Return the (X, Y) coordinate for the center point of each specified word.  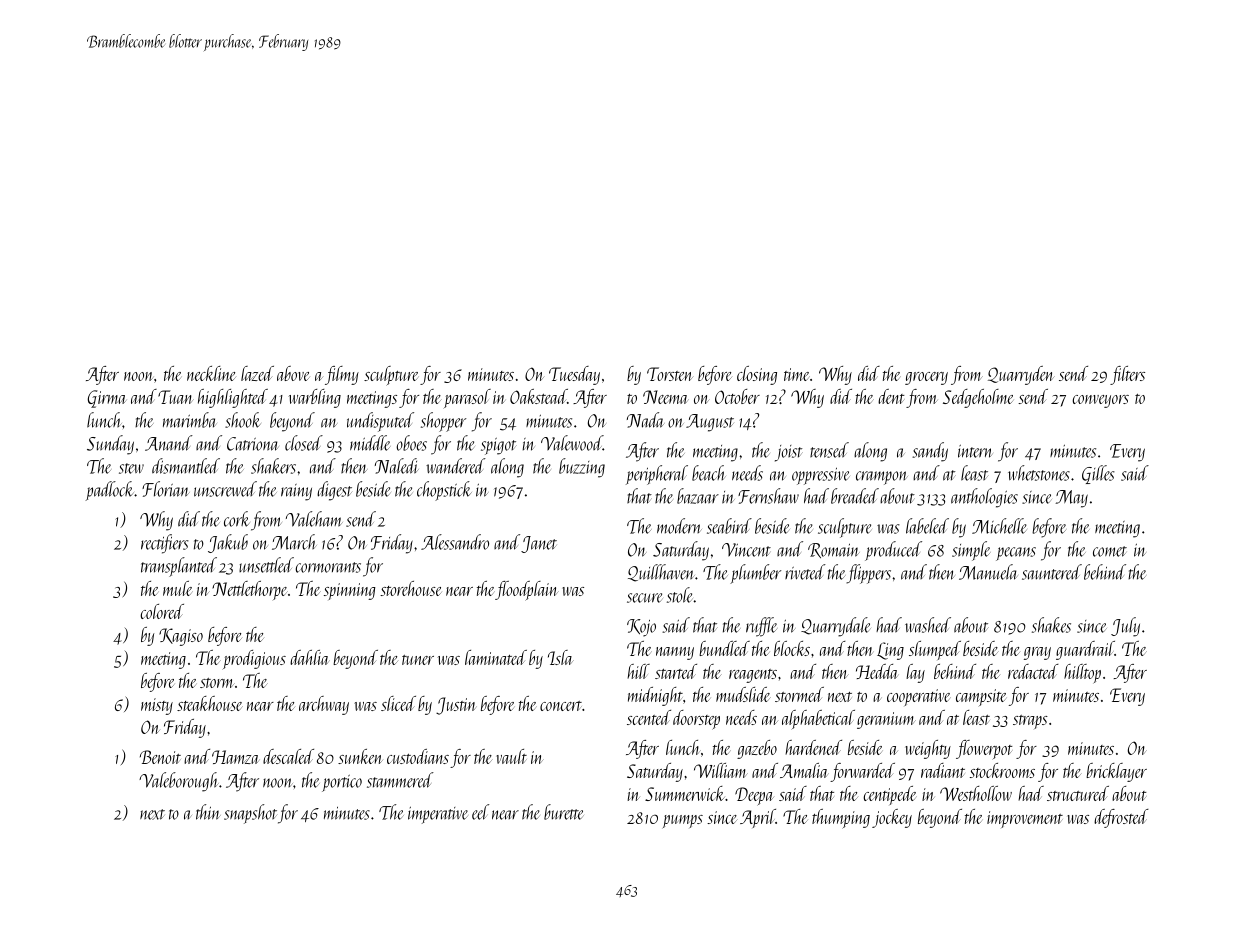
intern (975, 451)
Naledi (397, 466)
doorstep (696, 720)
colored (162, 611)
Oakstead (538, 396)
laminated (496, 657)
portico (342, 783)
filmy (342, 375)
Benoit (160, 757)
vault (512, 756)
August (710, 423)
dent (891, 396)
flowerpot (984, 749)
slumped (935, 650)
